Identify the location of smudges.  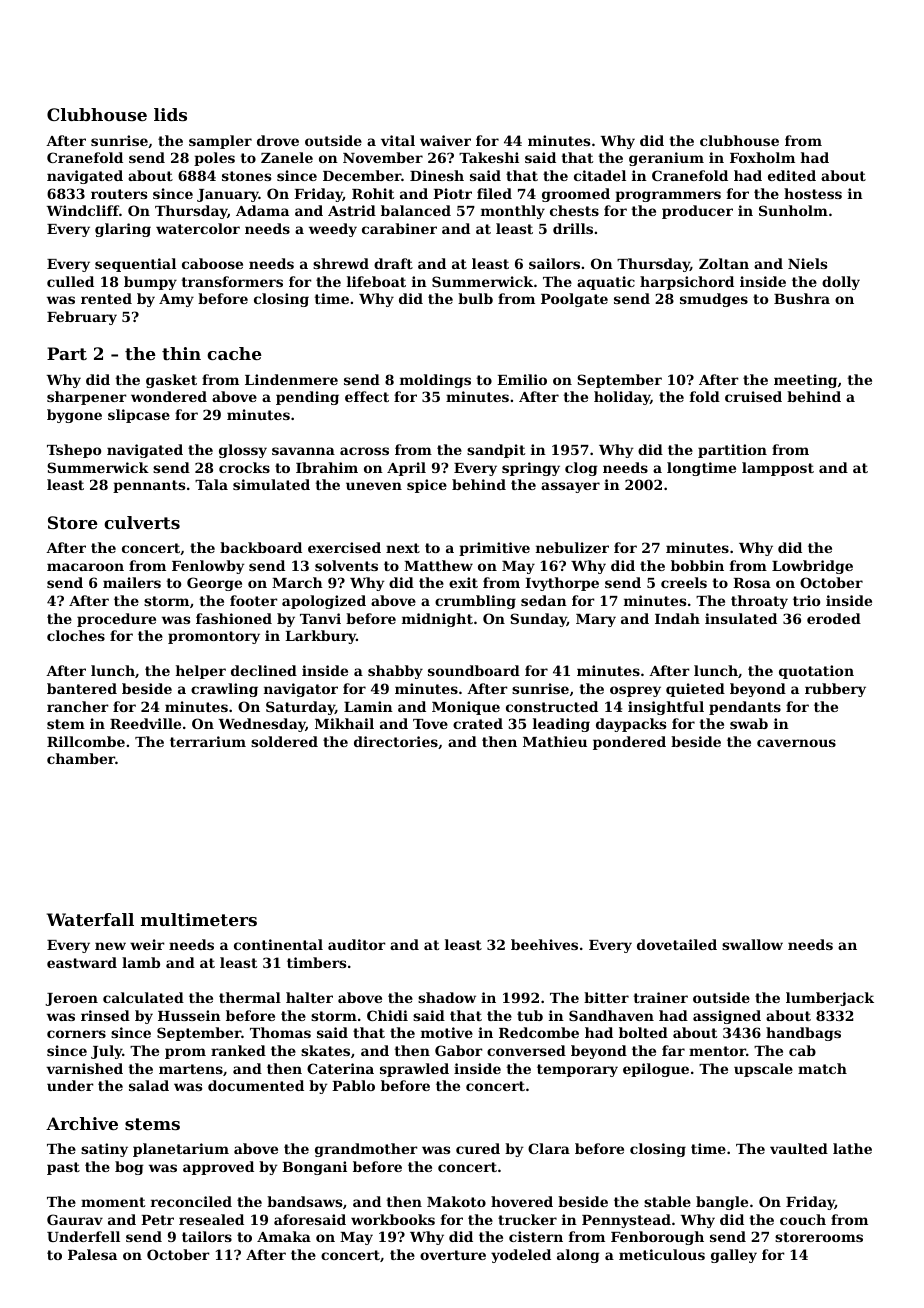
(714, 300).
